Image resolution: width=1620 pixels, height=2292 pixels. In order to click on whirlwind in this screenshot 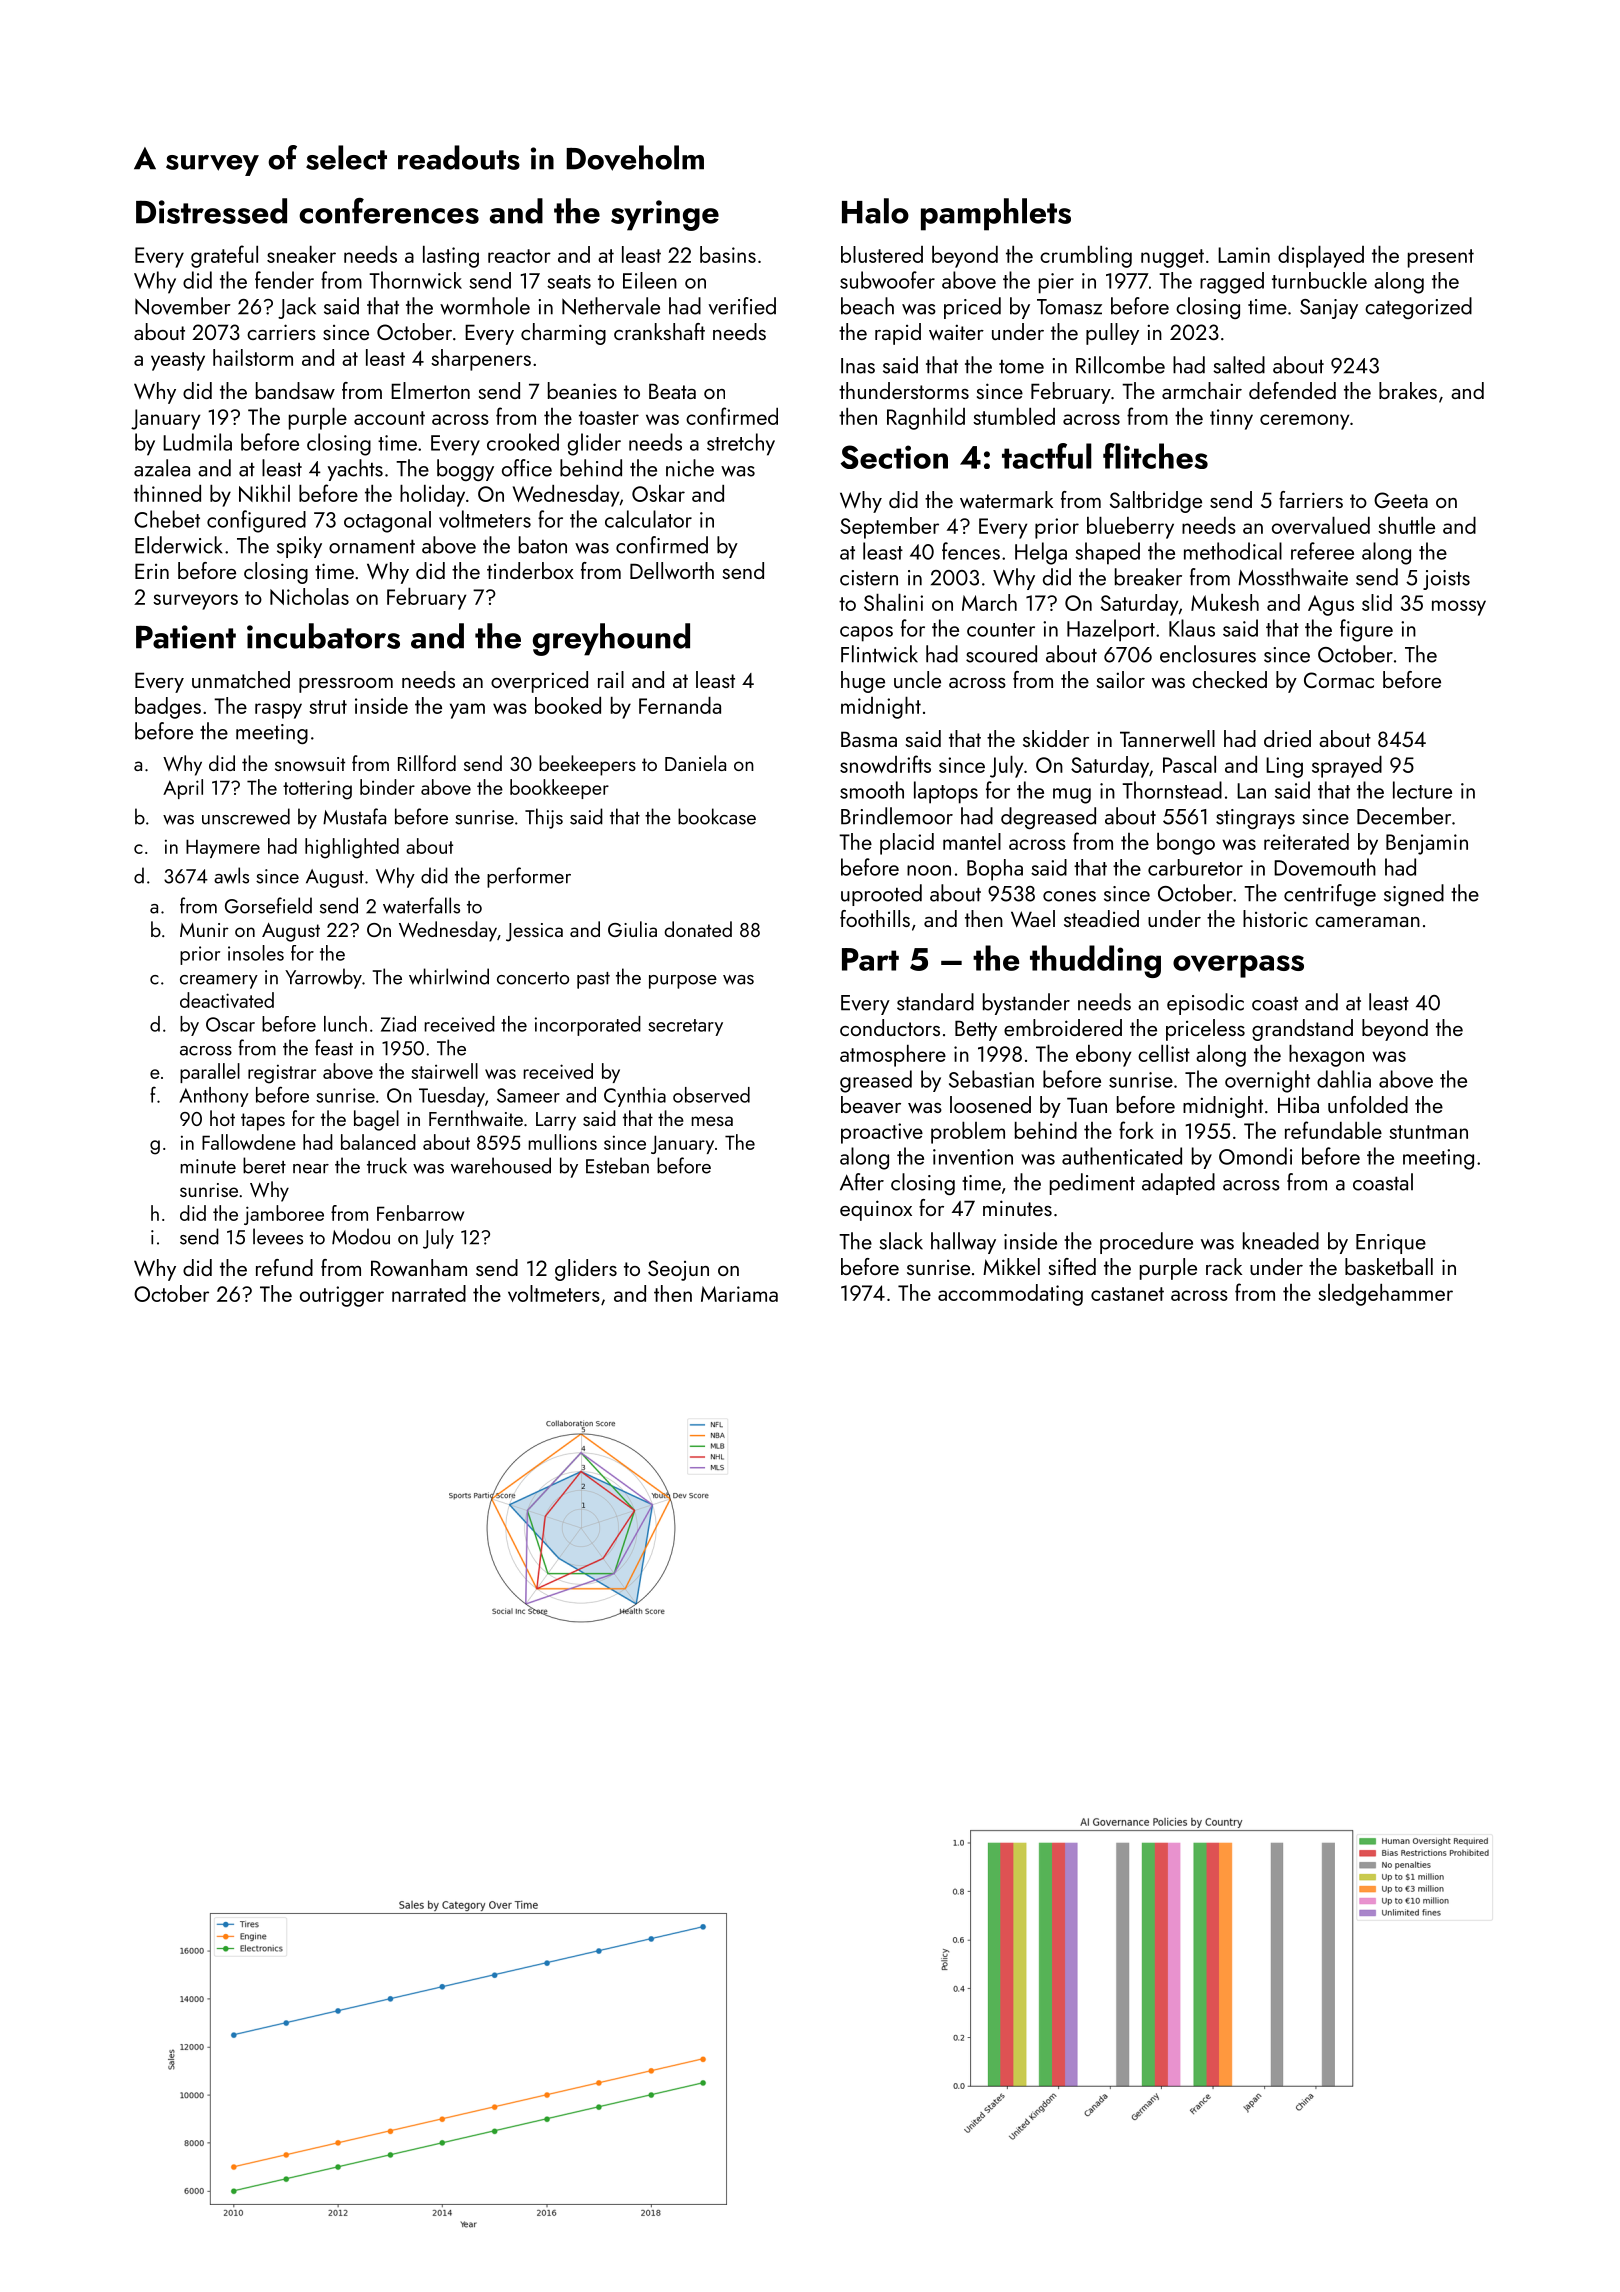, I will do `click(449, 976)`.
